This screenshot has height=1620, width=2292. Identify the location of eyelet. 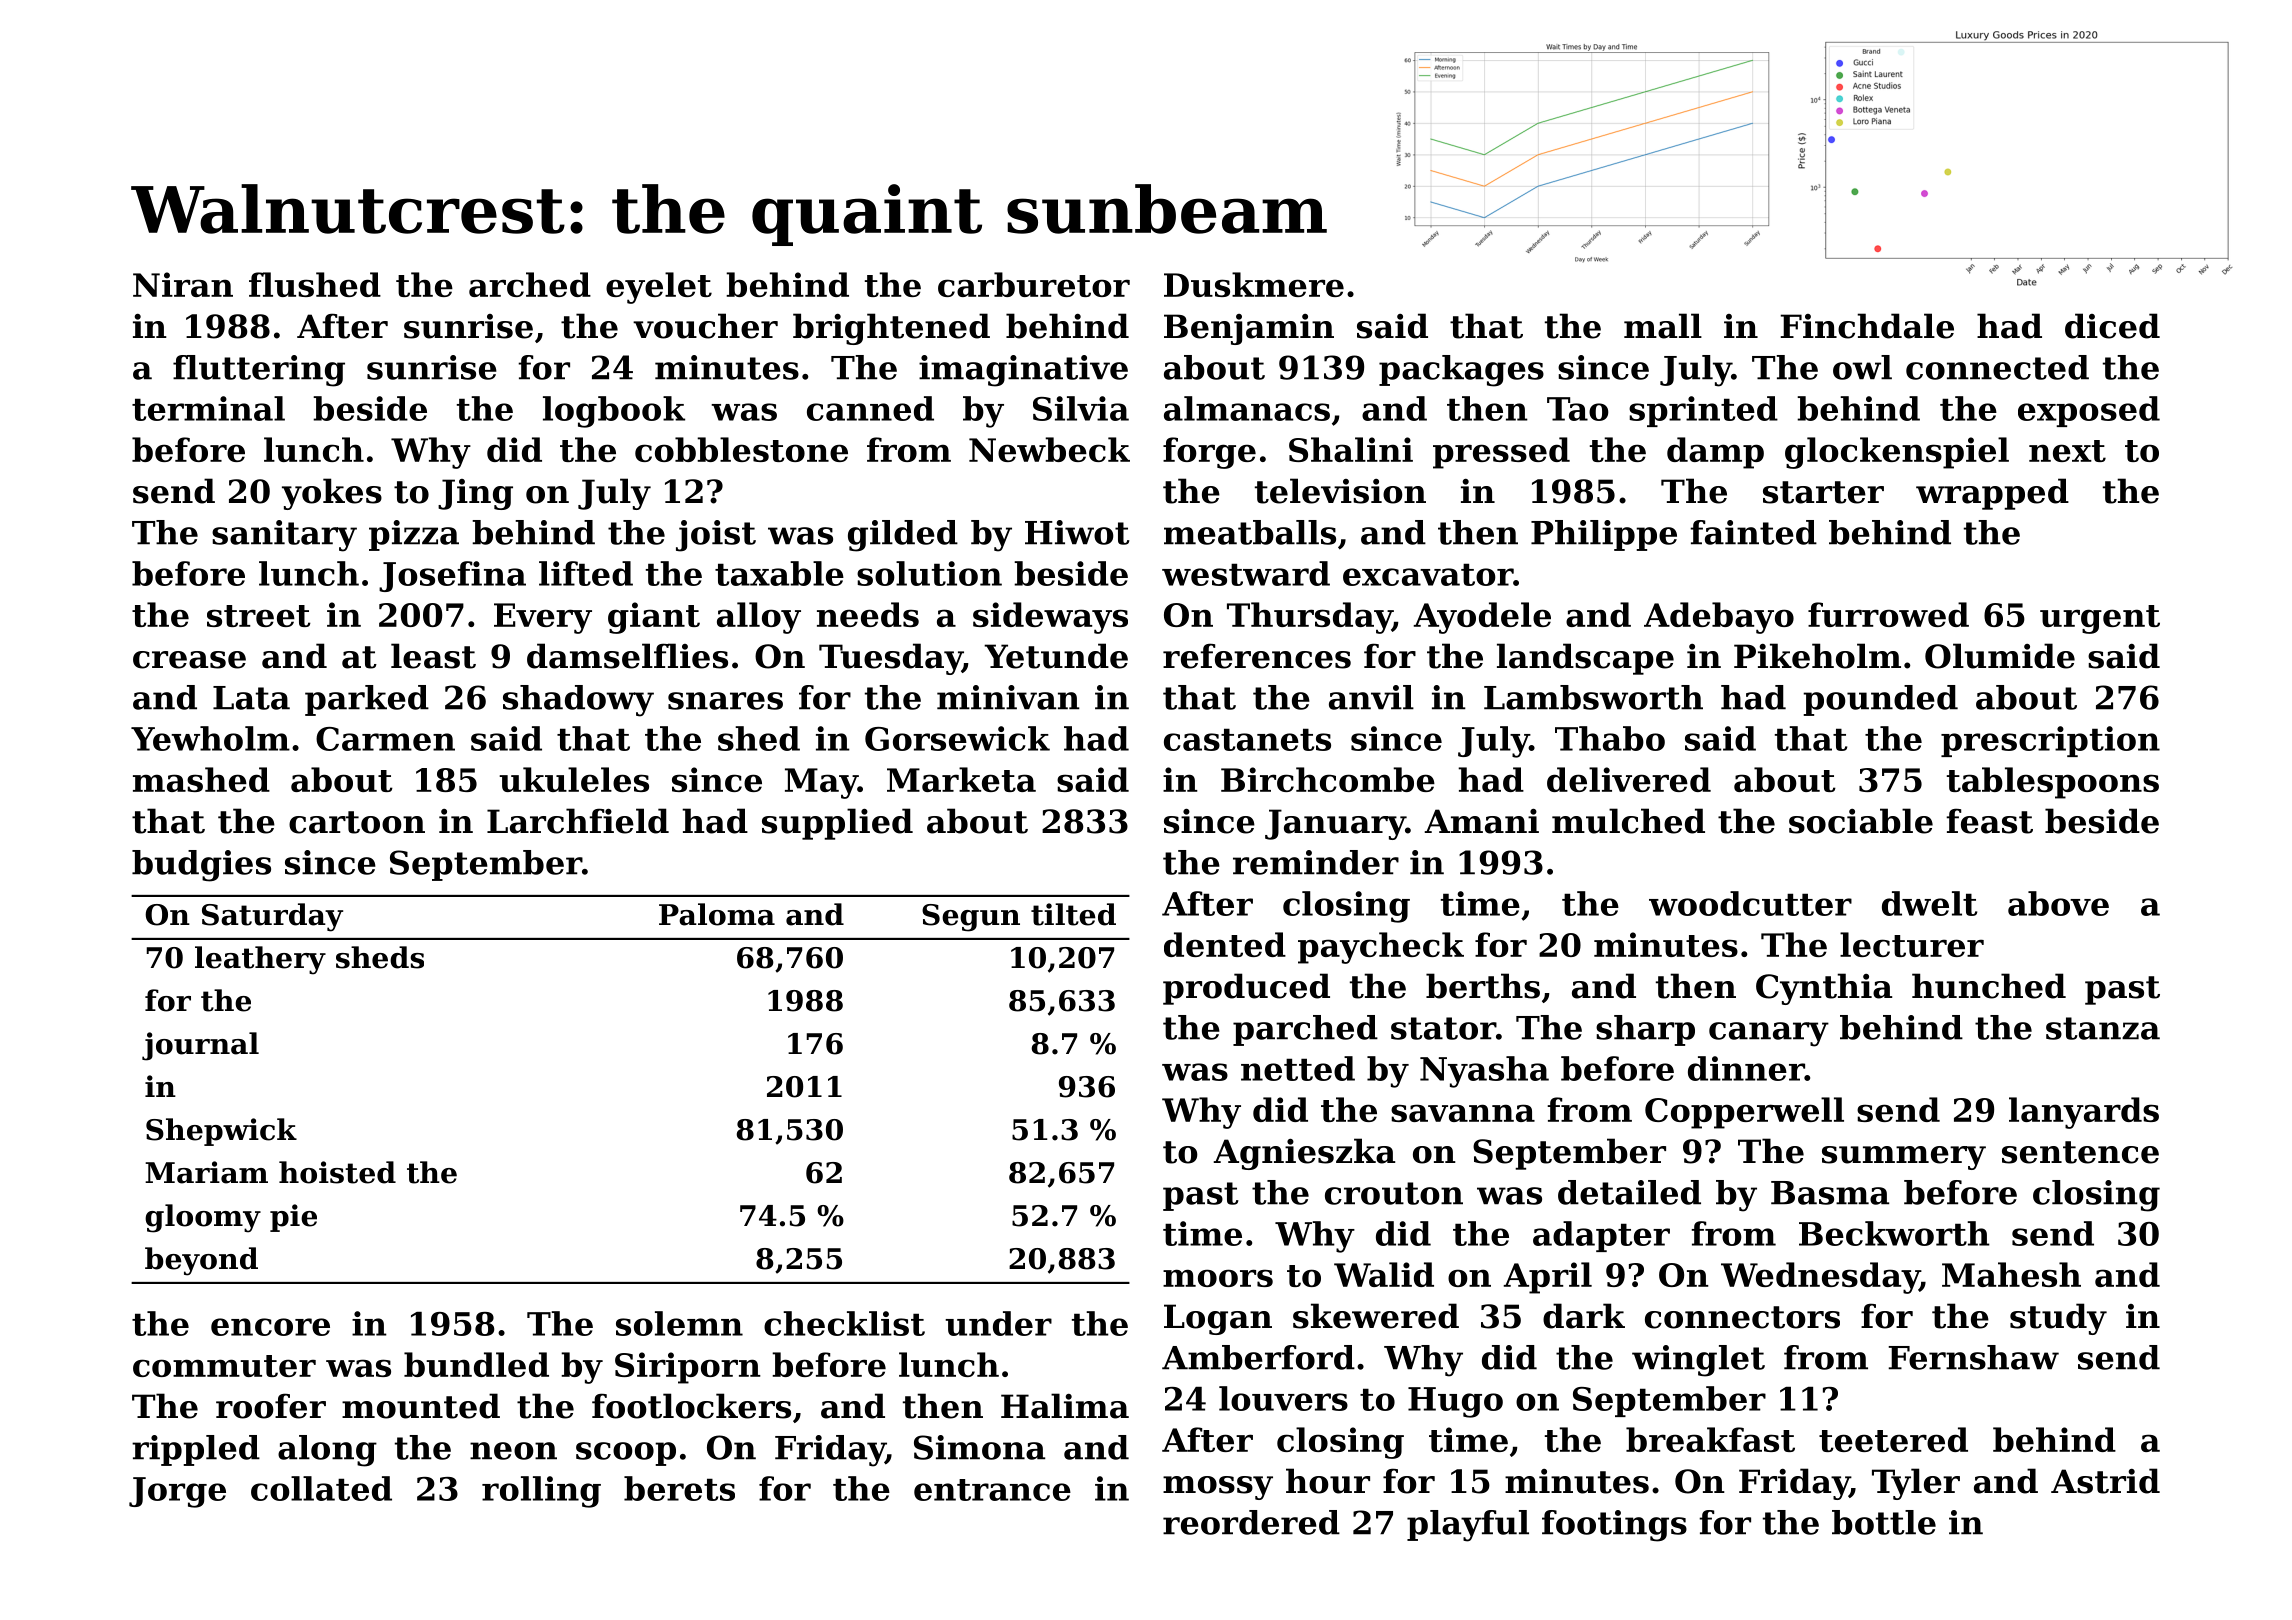
(659, 288).
